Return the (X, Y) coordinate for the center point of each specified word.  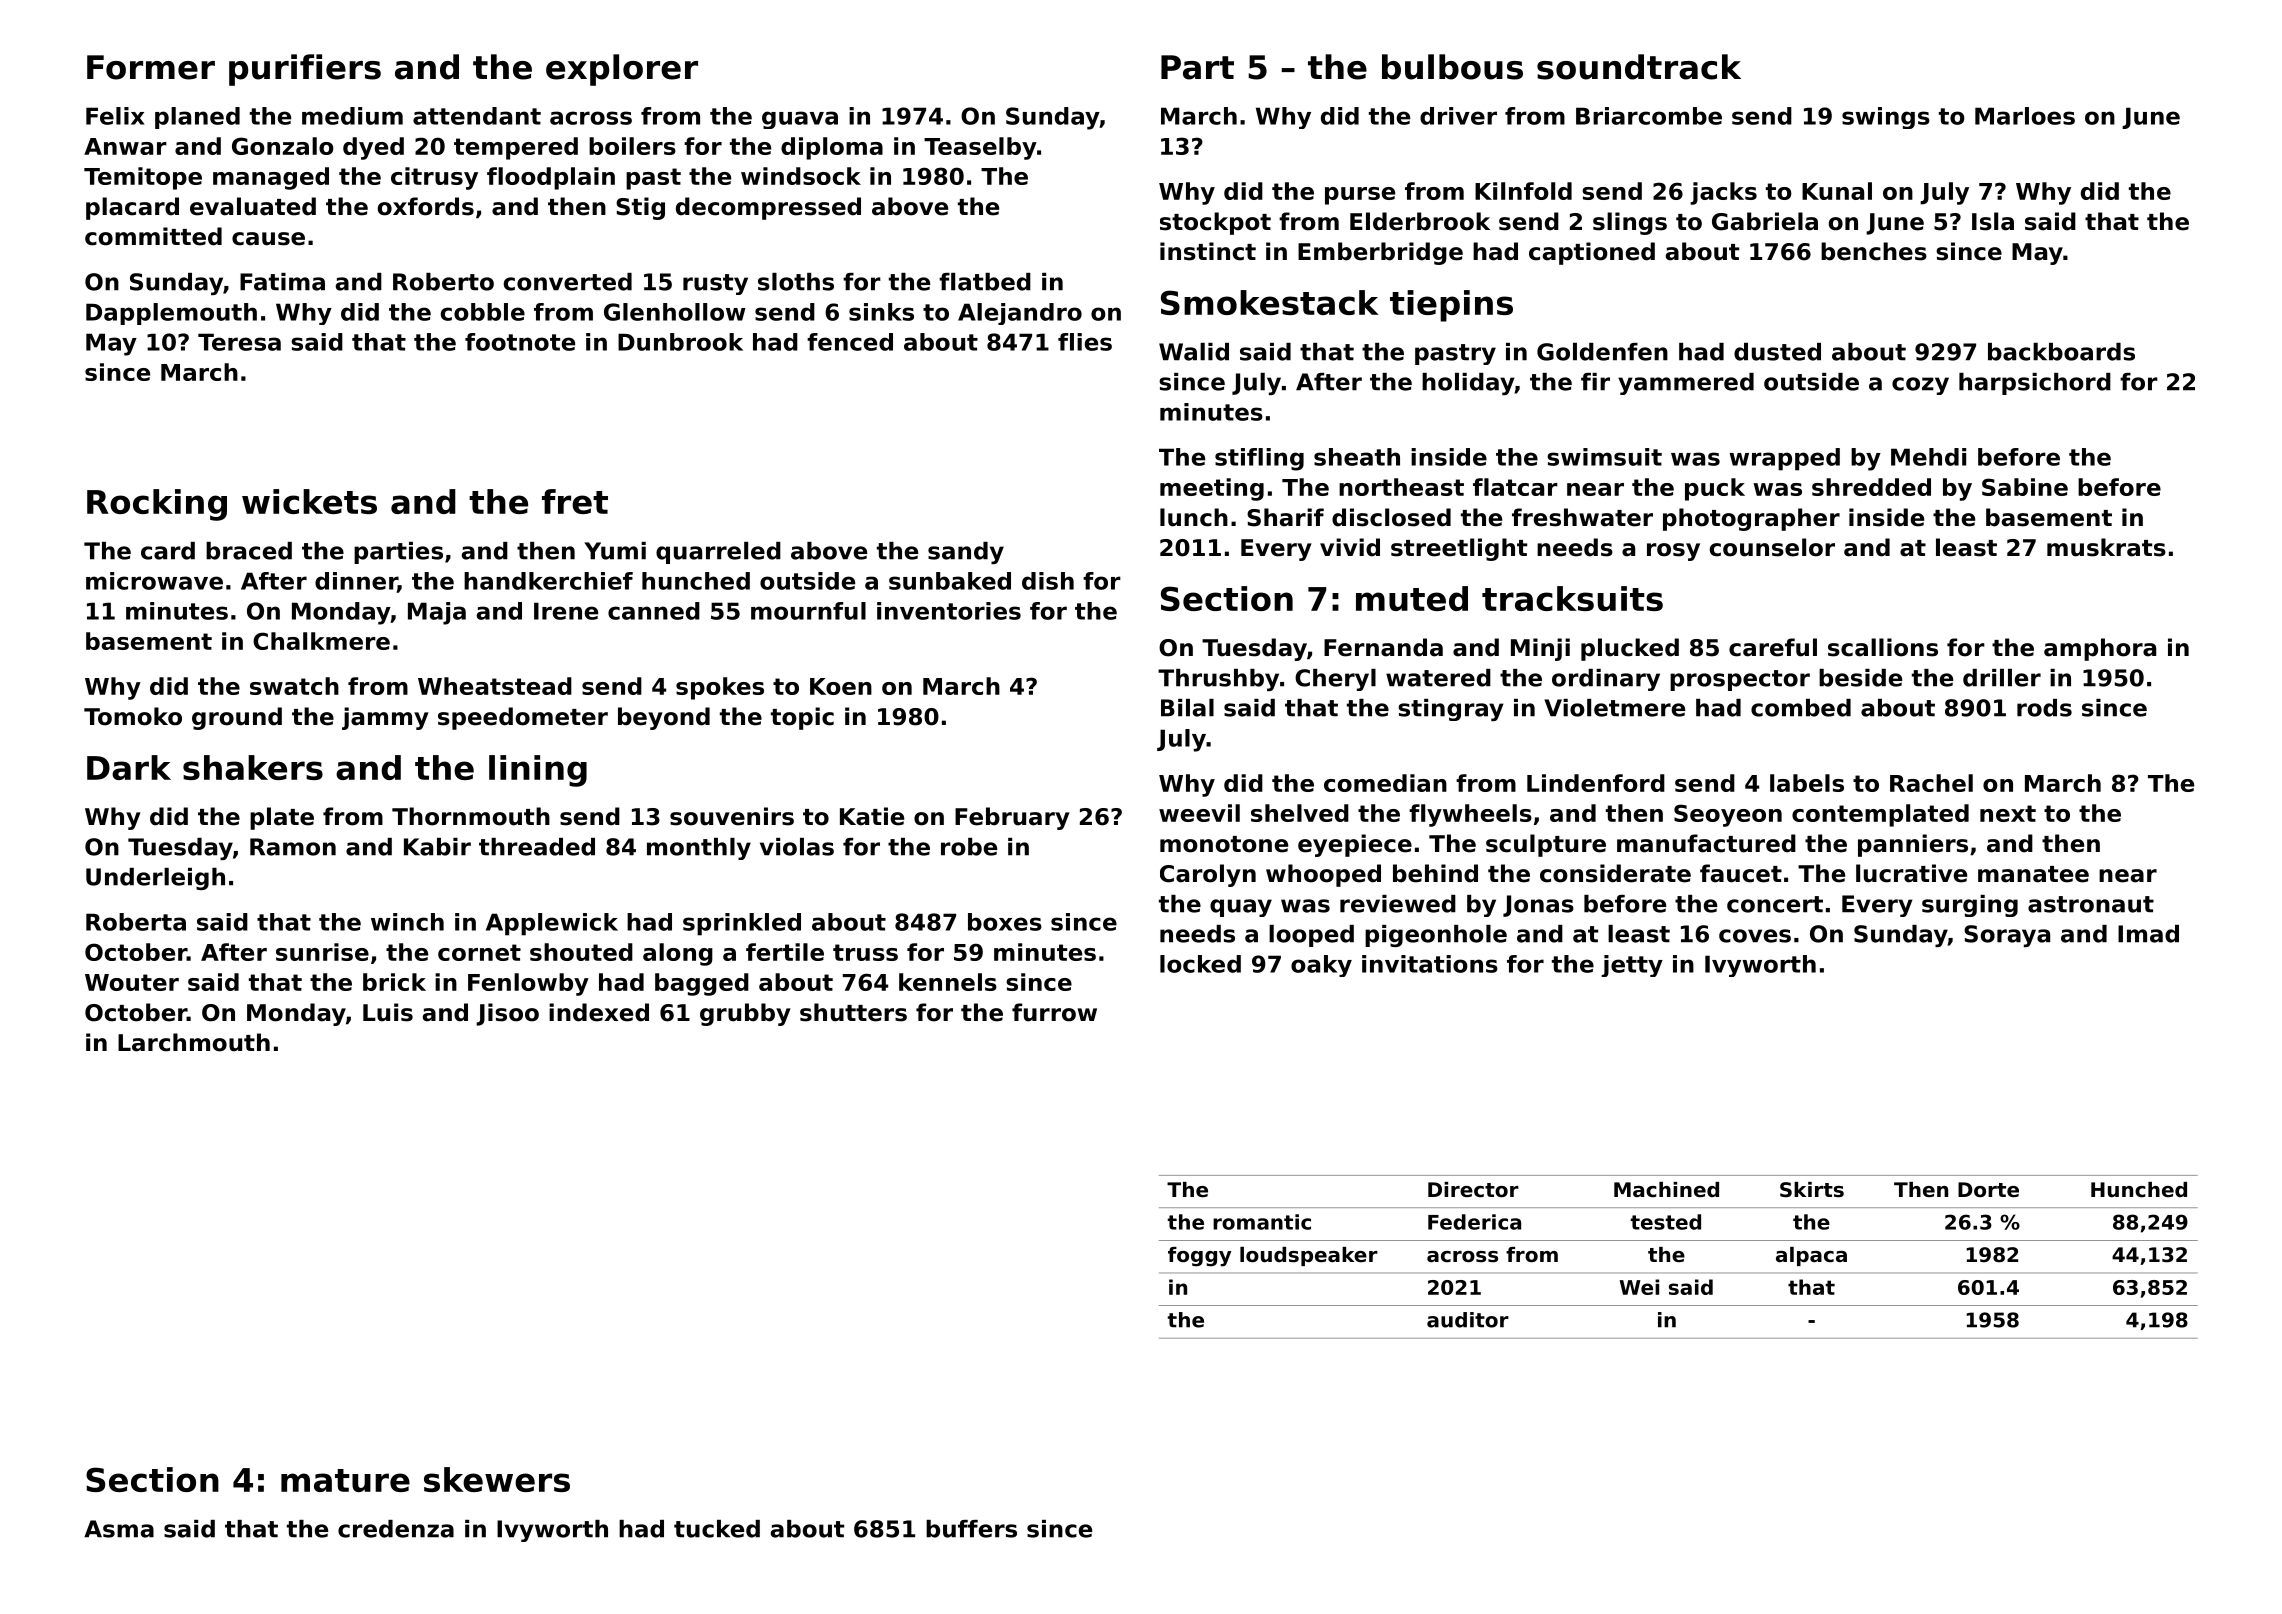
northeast (1401, 487)
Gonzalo (283, 146)
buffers (971, 1529)
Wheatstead (495, 686)
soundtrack (1639, 67)
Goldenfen (1602, 352)
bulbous (1452, 67)
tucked (717, 1529)
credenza (396, 1529)
